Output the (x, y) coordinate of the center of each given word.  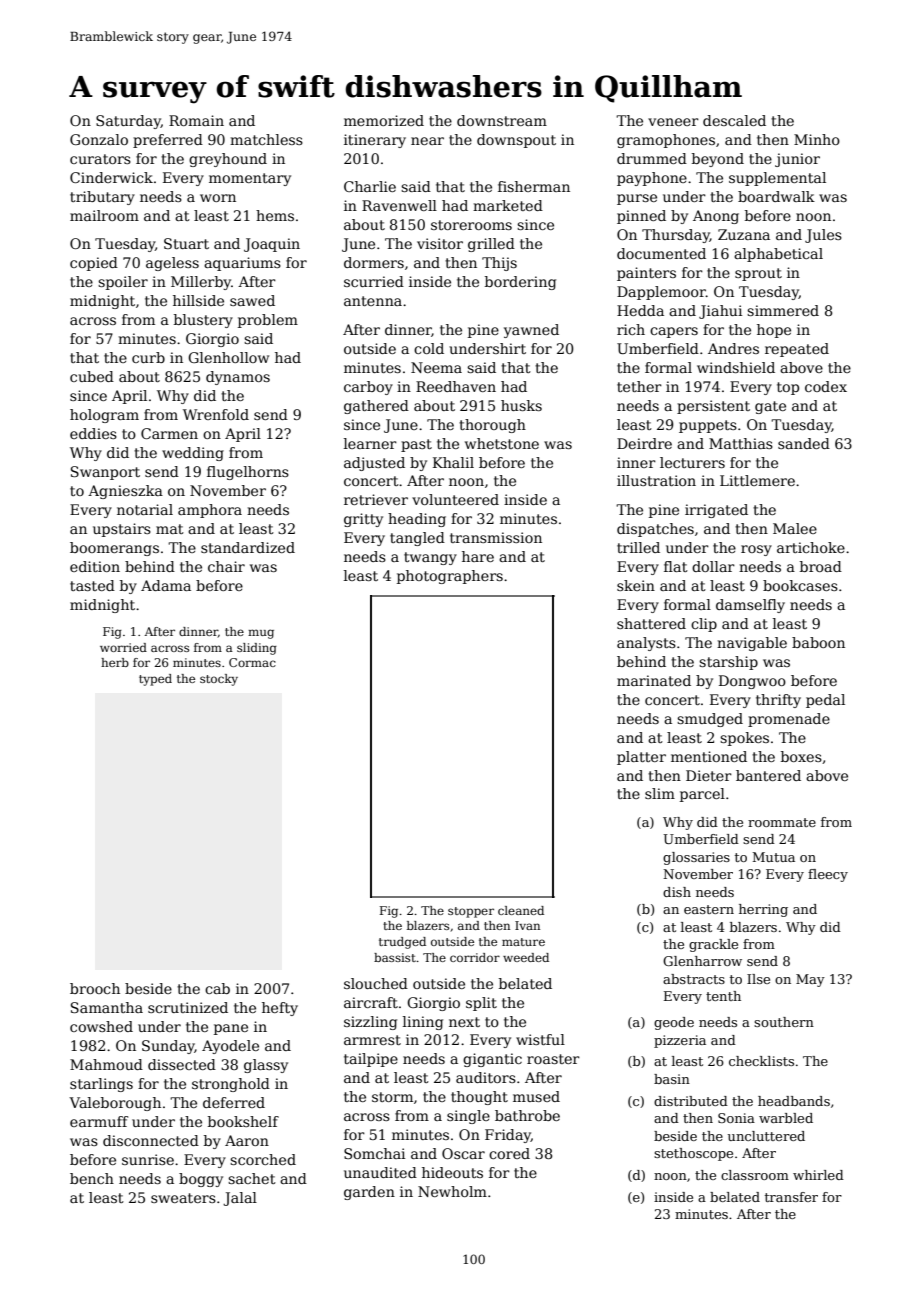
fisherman (534, 186)
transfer (791, 1197)
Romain (196, 120)
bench (92, 1178)
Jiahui (720, 312)
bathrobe (527, 1115)
